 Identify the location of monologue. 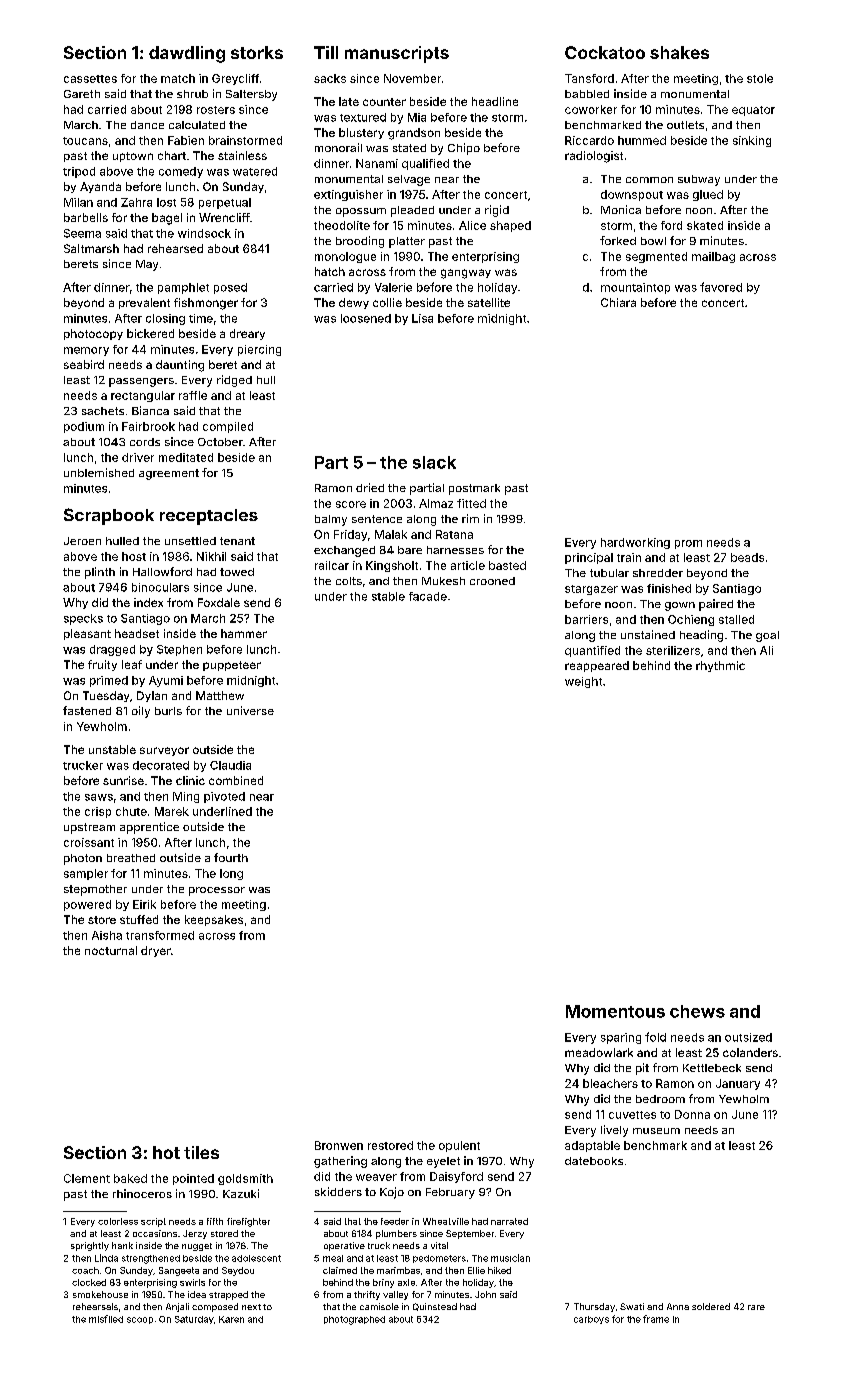
(345, 257).
